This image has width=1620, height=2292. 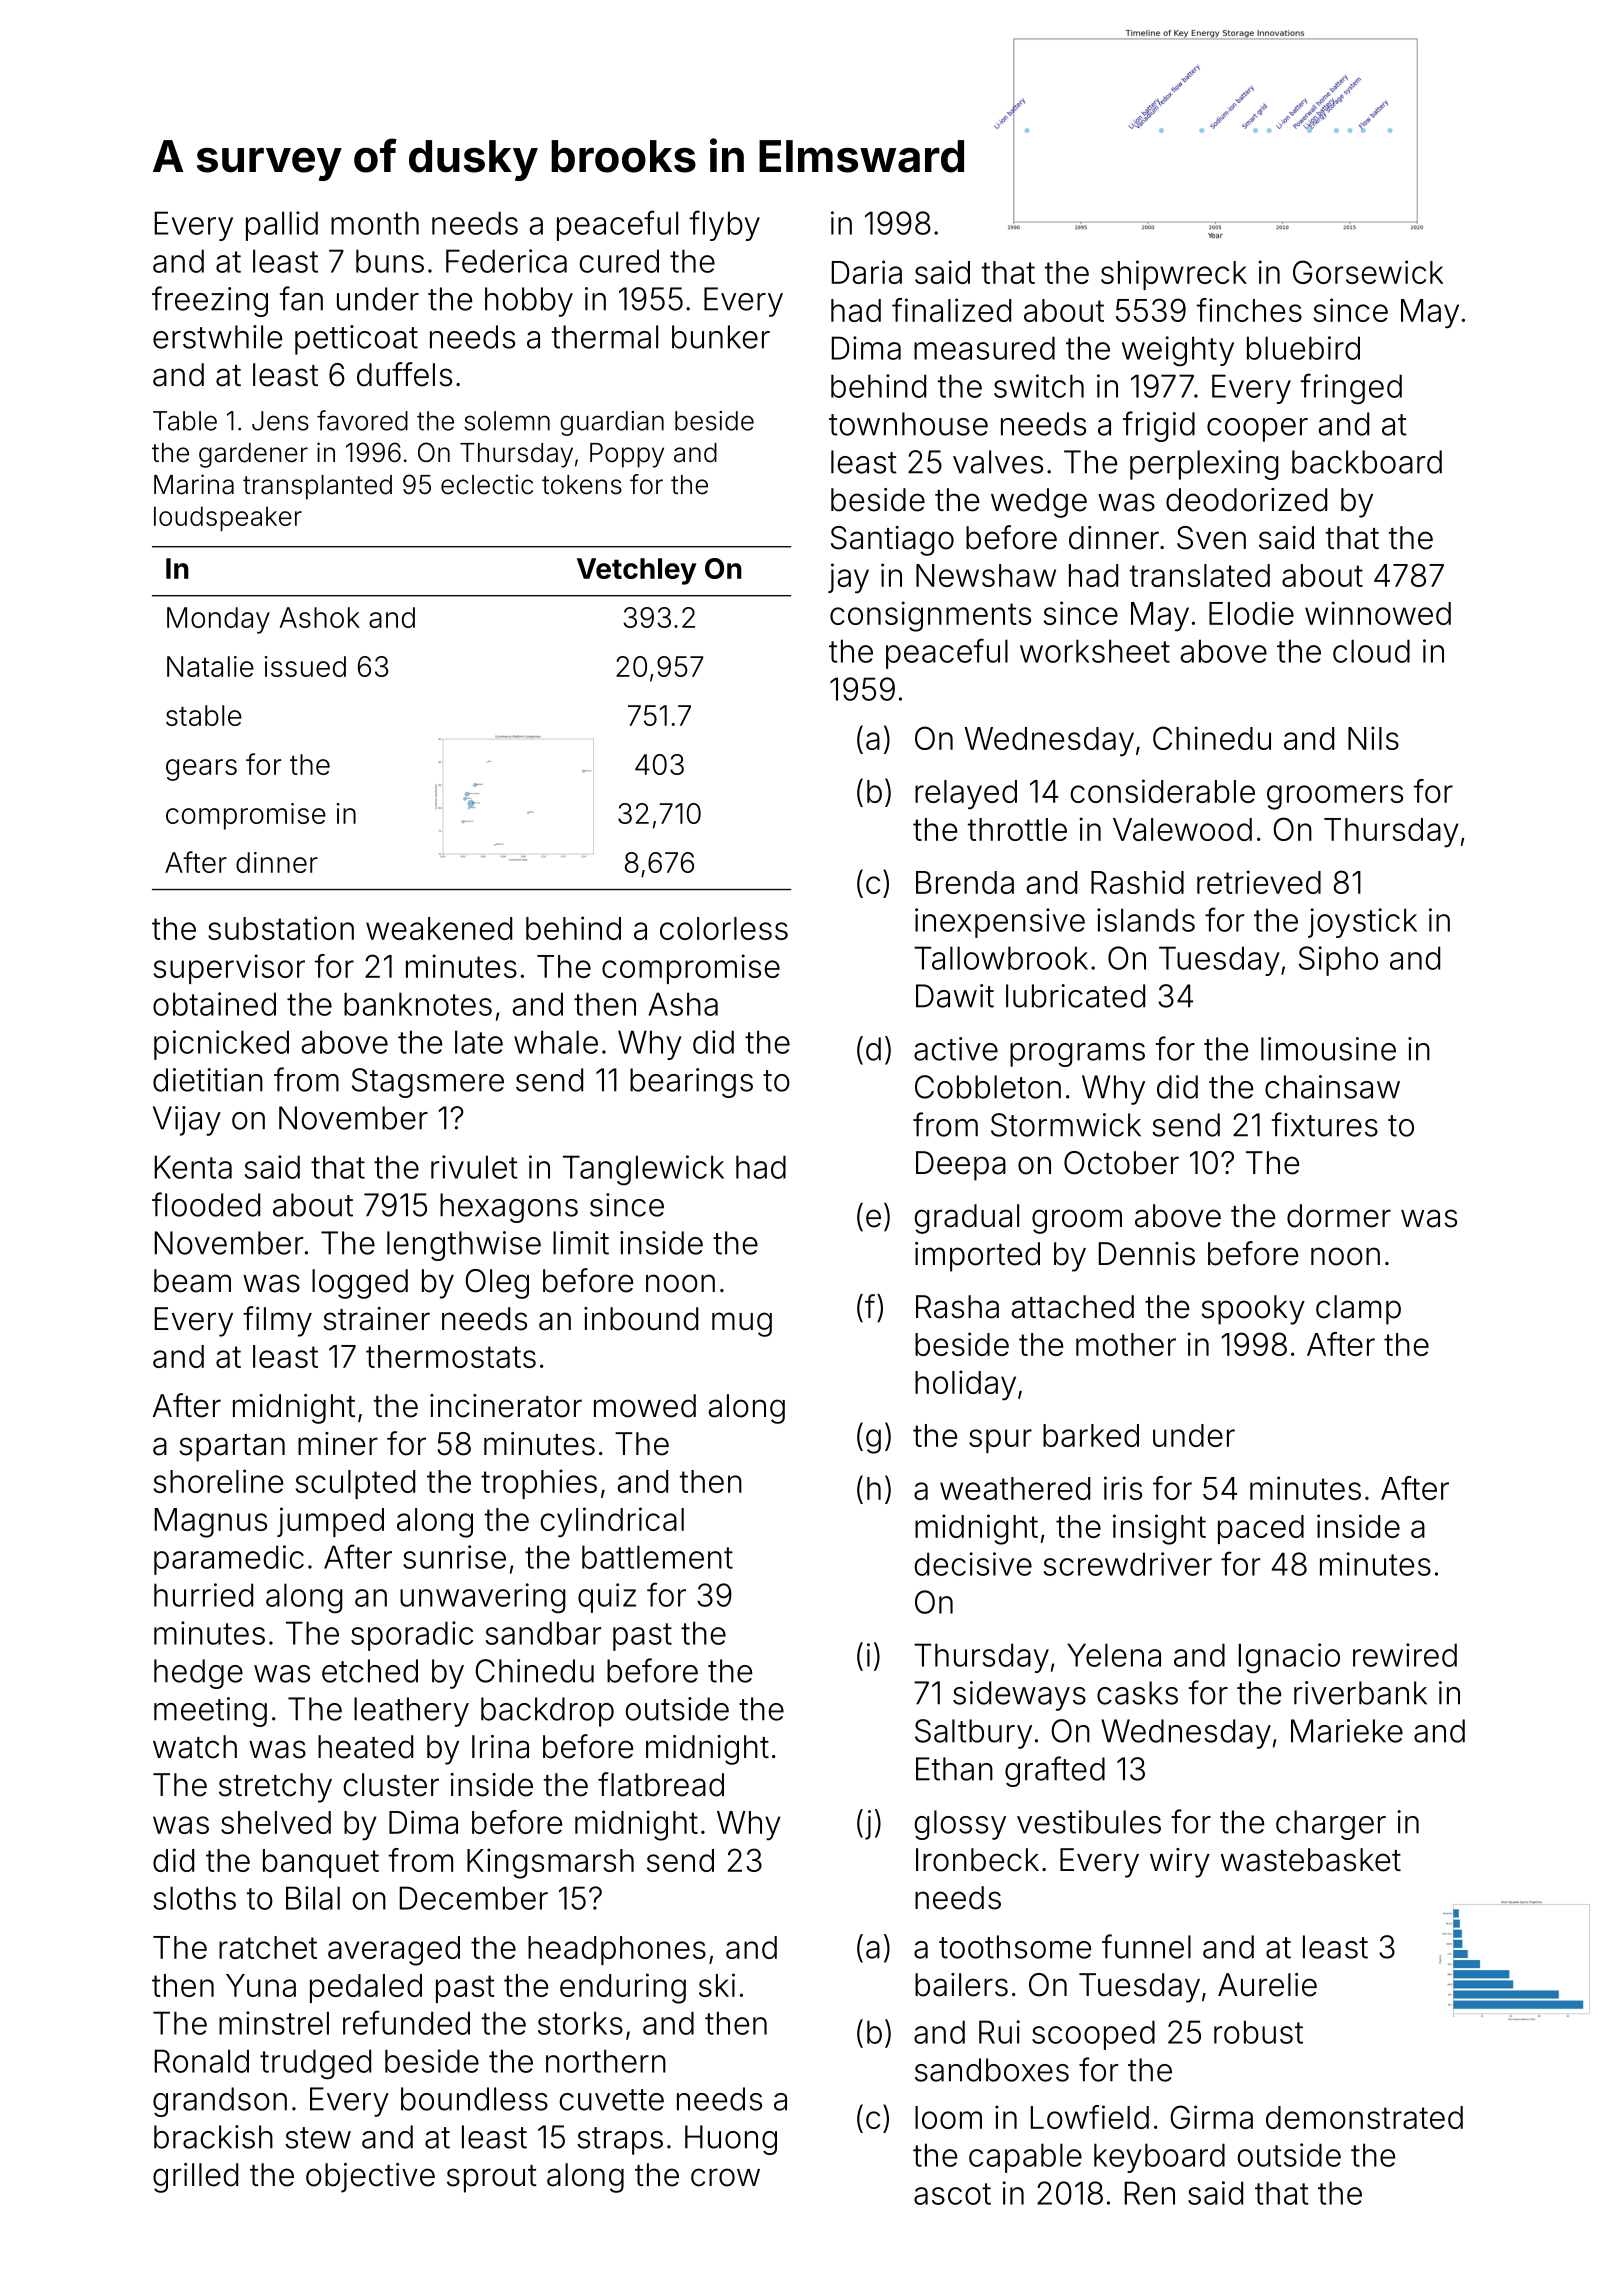 What do you see at coordinates (641, 1319) in the image?
I see `inbound` at bounding box center [641, 1319].
